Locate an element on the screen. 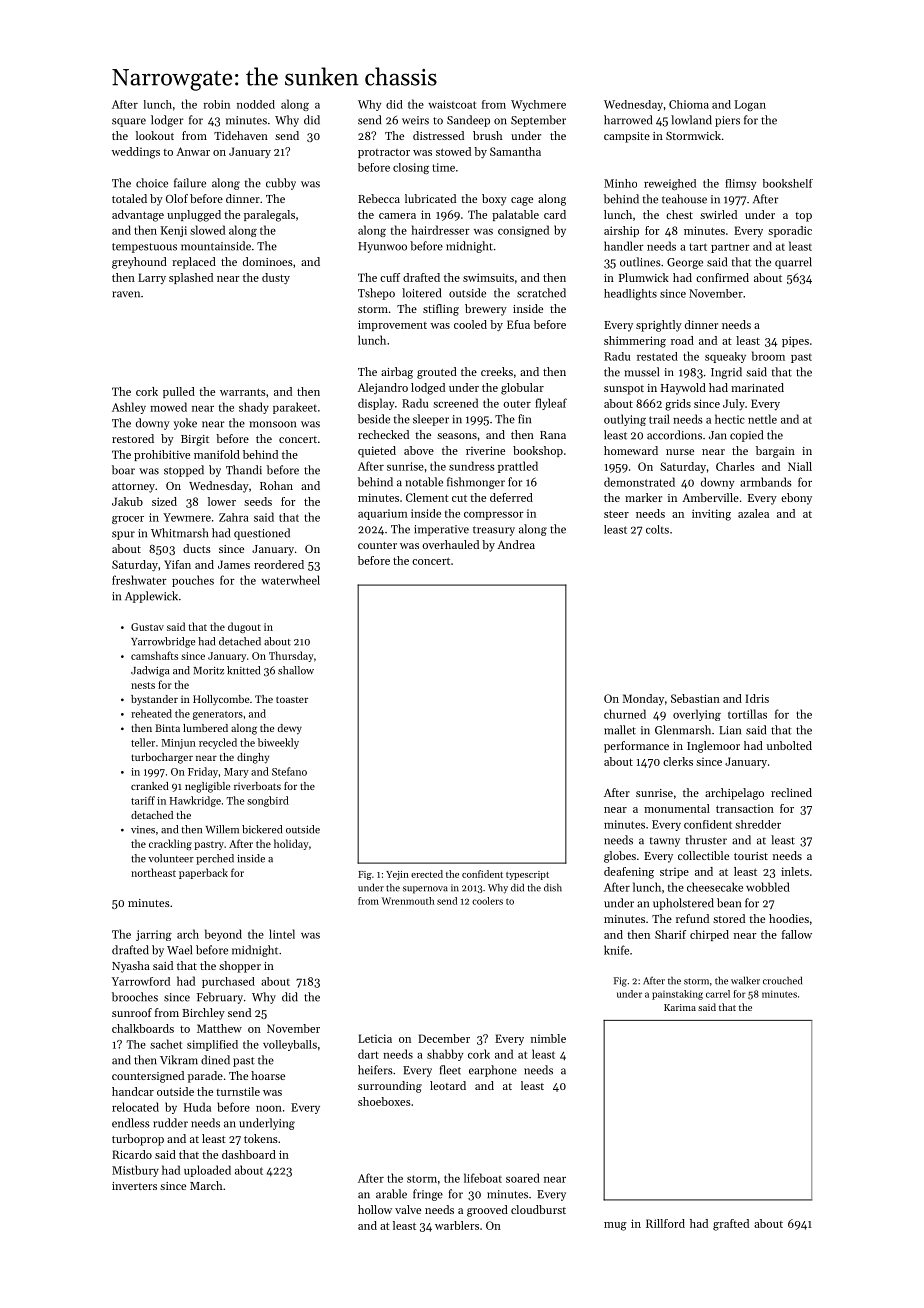  prattled is located at coordinates (518, 467).
